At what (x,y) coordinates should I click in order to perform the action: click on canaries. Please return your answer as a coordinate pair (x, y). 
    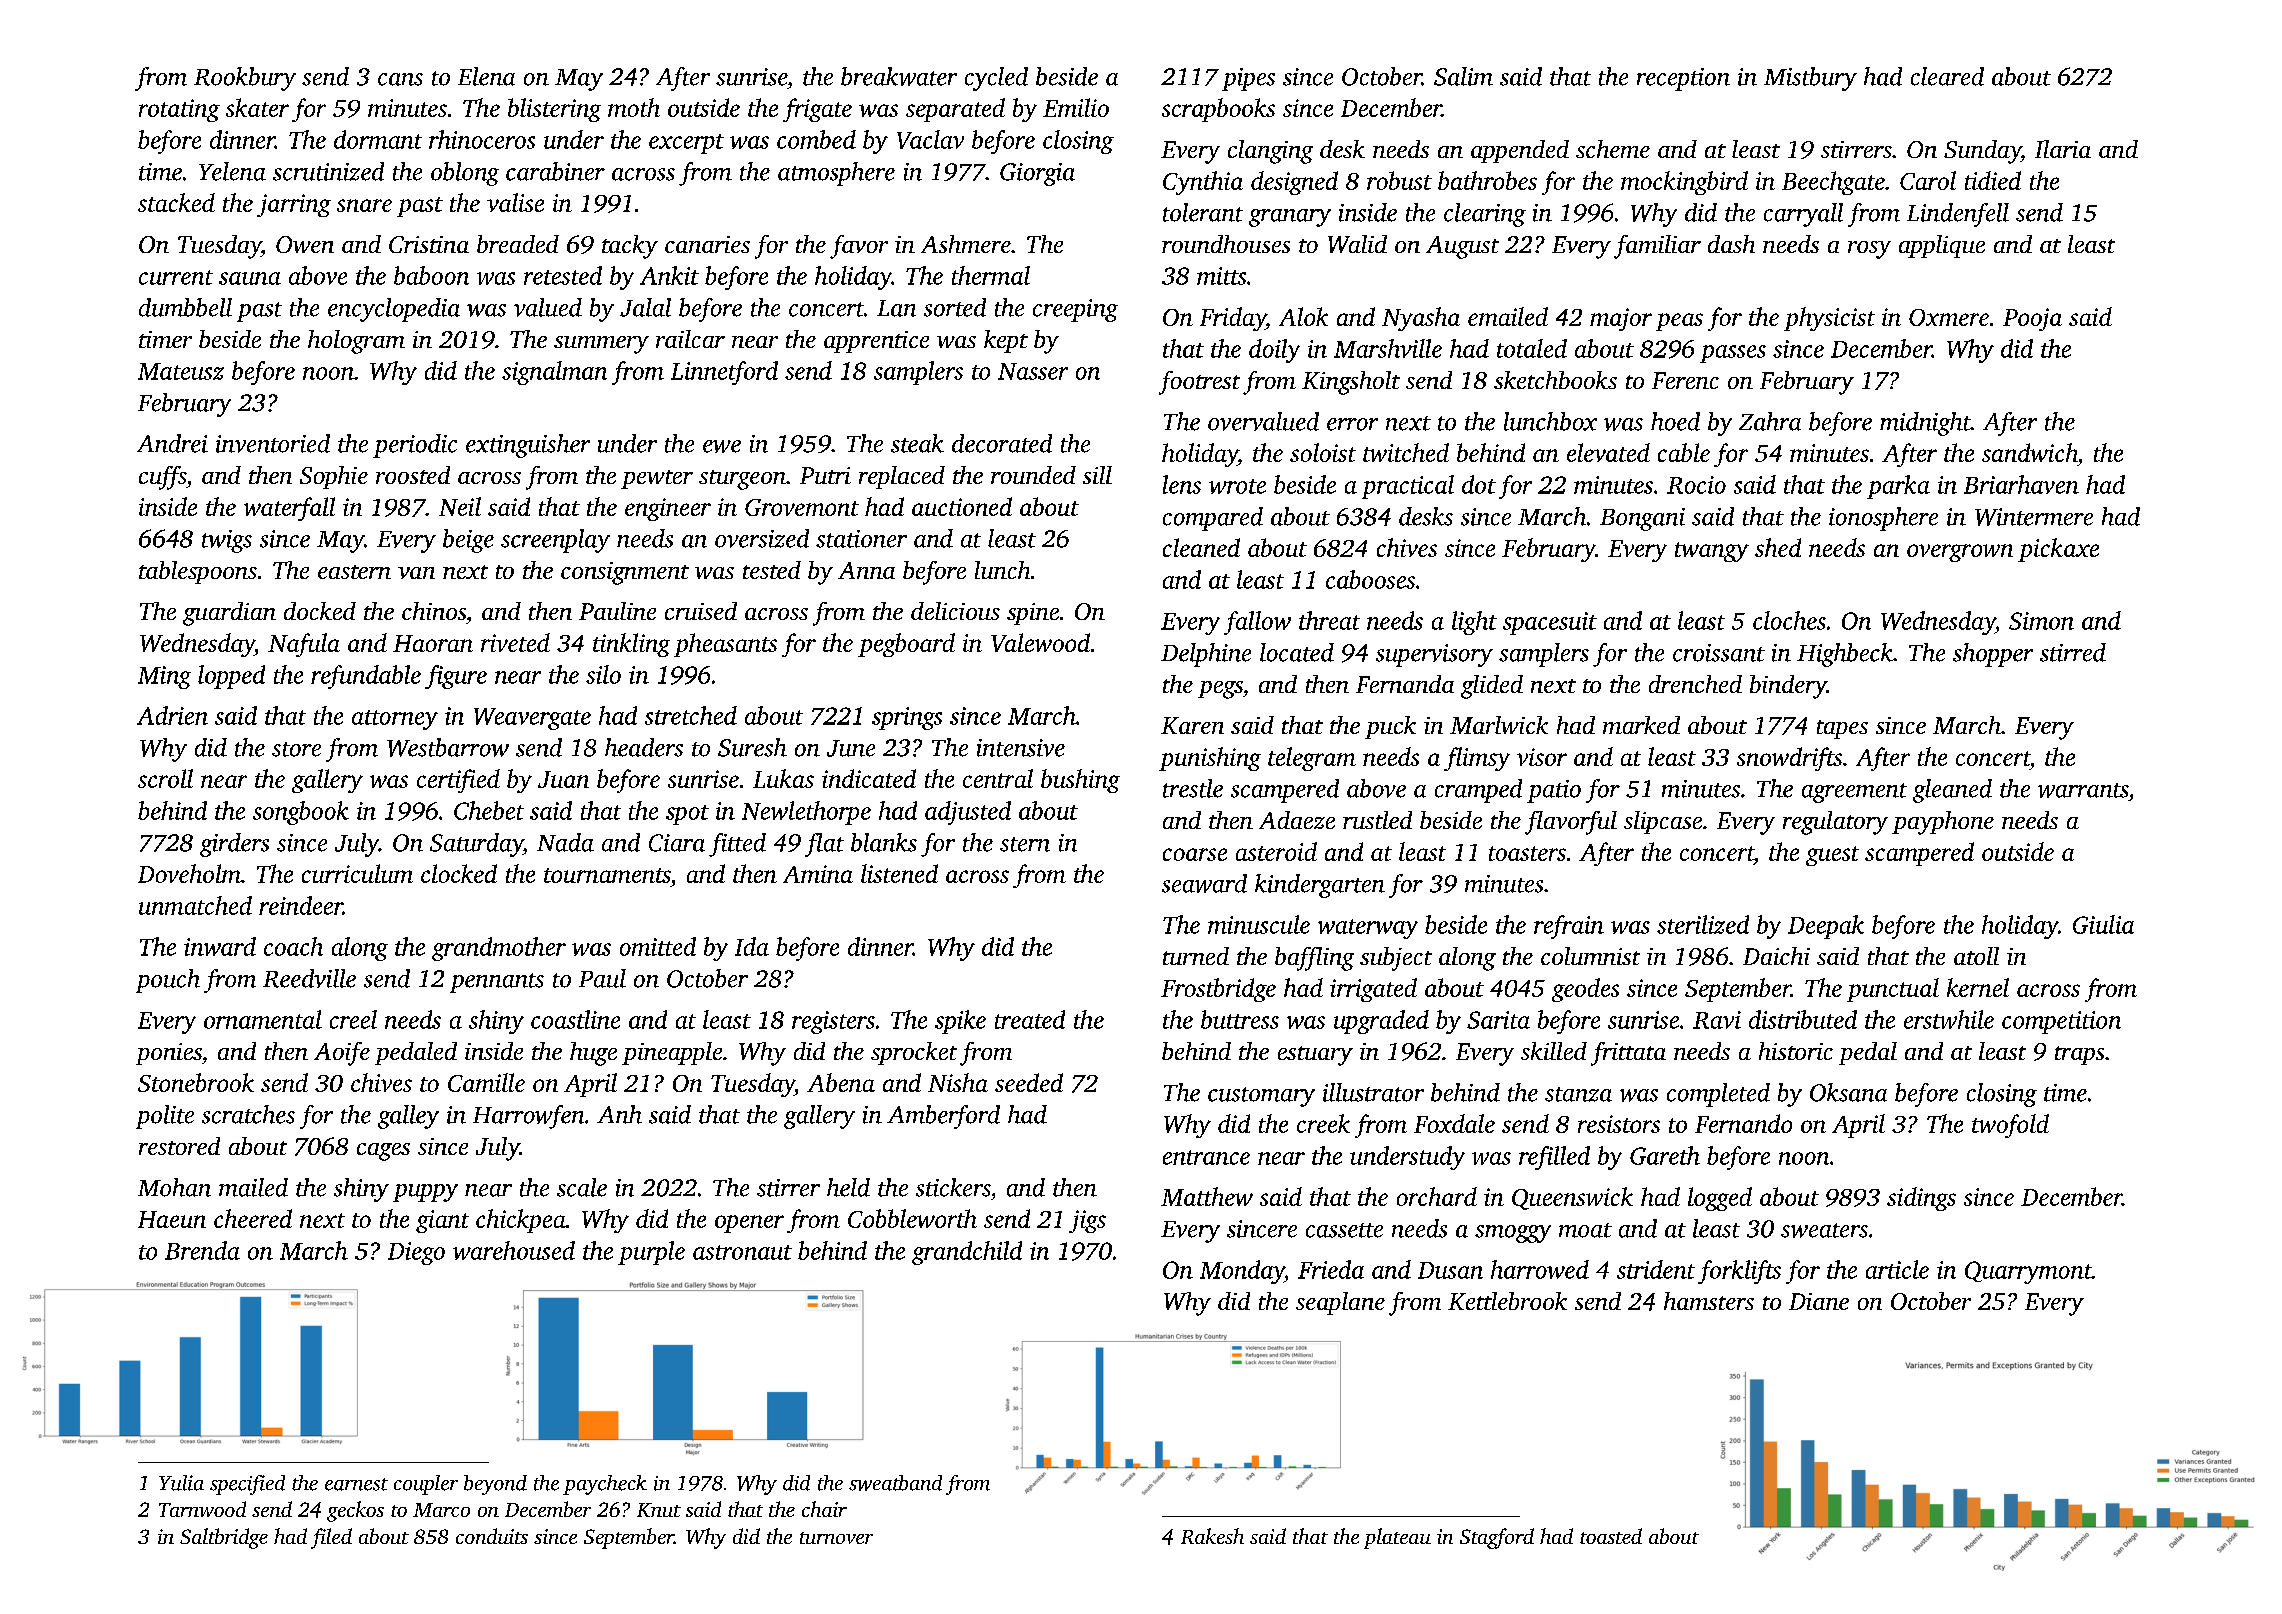
    Looking at the image, I should click on (707, 244).
